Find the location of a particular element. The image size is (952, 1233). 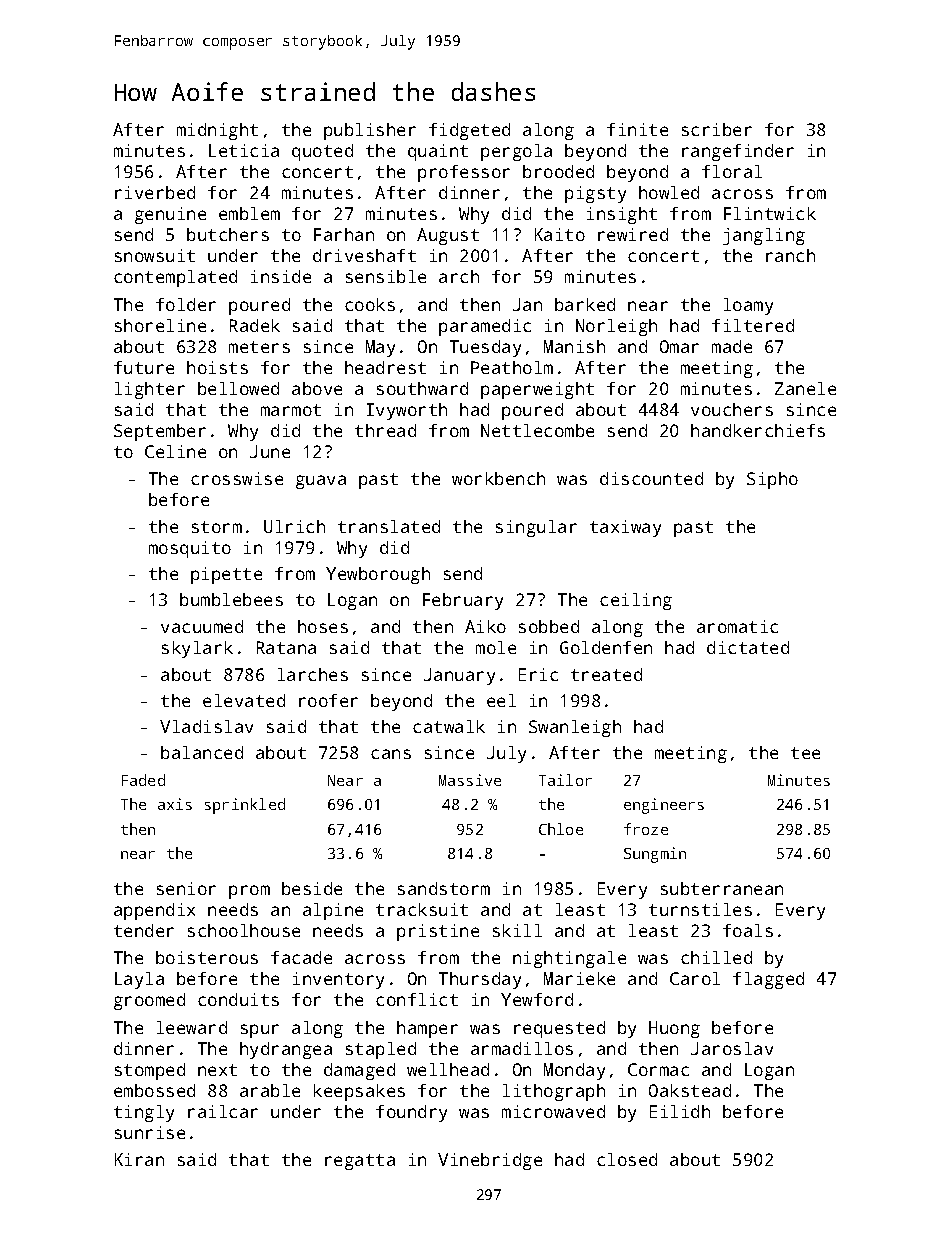

Celine is located at coordinates (175, 451).
